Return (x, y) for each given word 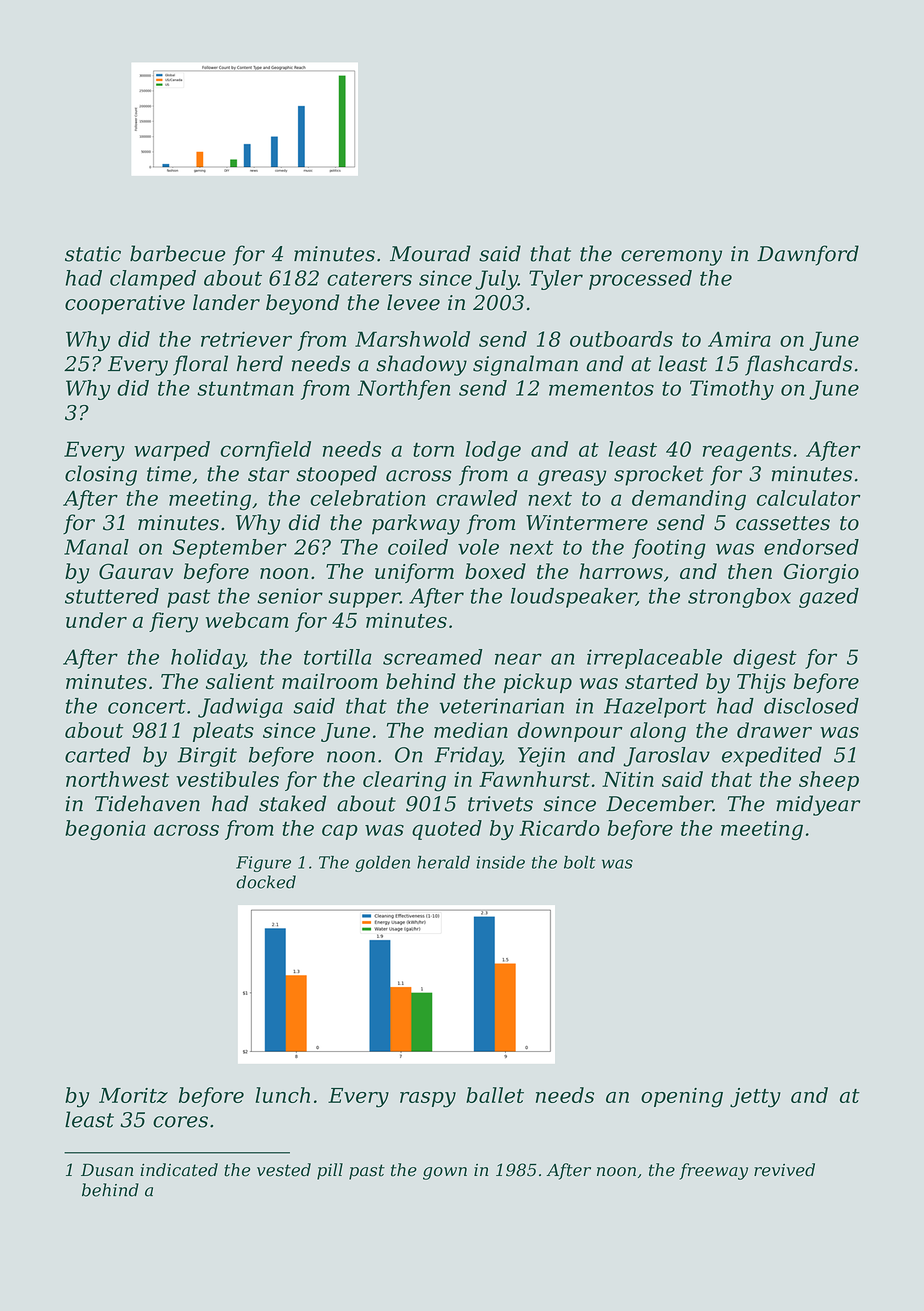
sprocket (659, 475)
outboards (621, 339)
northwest (117, 779)
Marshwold (412, 339)
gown (445, 1173)
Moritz (133, 1095)
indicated (179, 1170)
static (93, 254)
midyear (818, 805)
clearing (404, 781)
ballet (495, 1095)
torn (433, 449)
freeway (713, 1171)
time (169, 474)
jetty (755, 1098)
